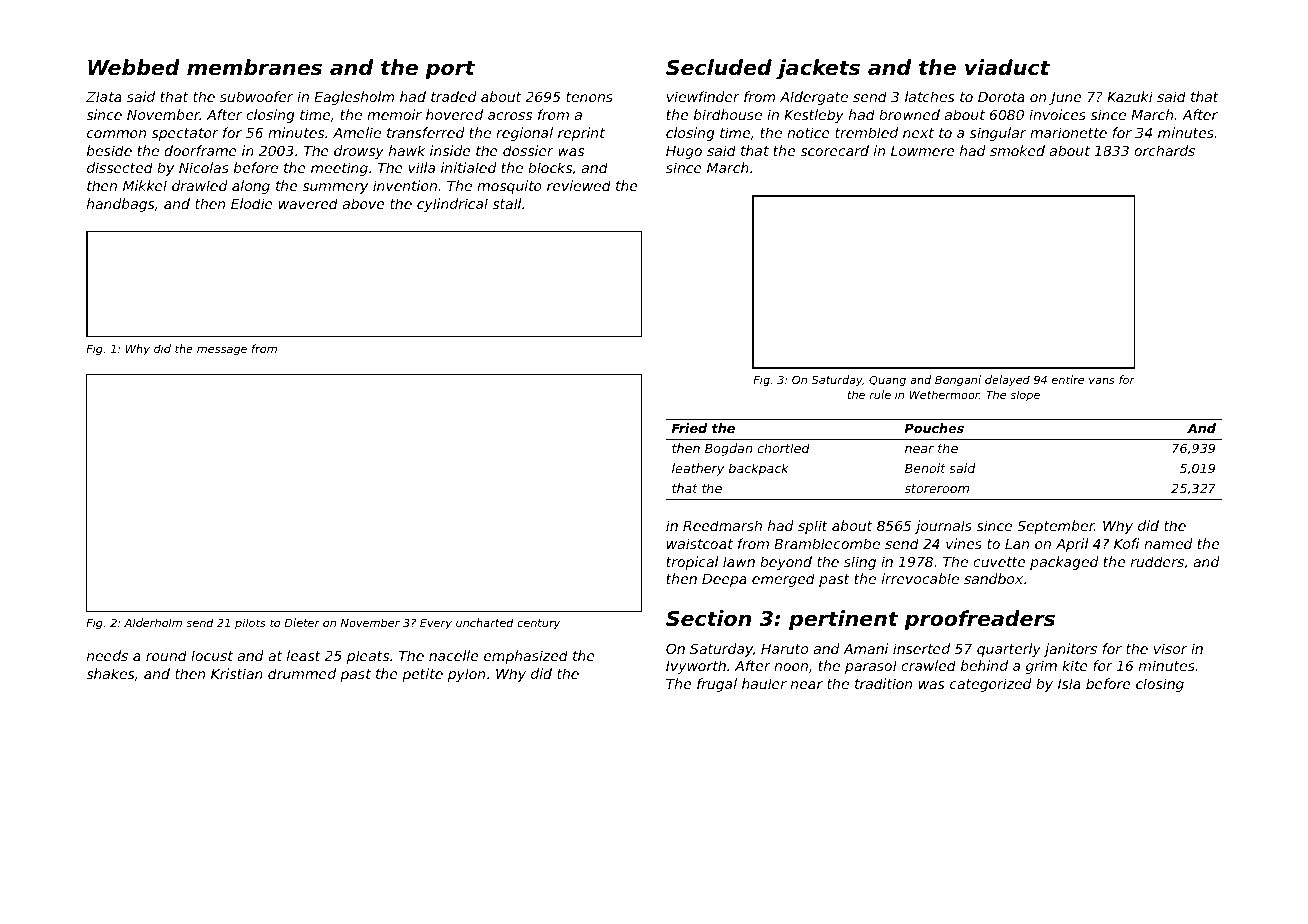 Image resolution: width=1308 pixels, height=924 pixels. What do you see at coordinates (689, 428) in the screenshot?
I see `Fried` at bounding box center [689, 428].
